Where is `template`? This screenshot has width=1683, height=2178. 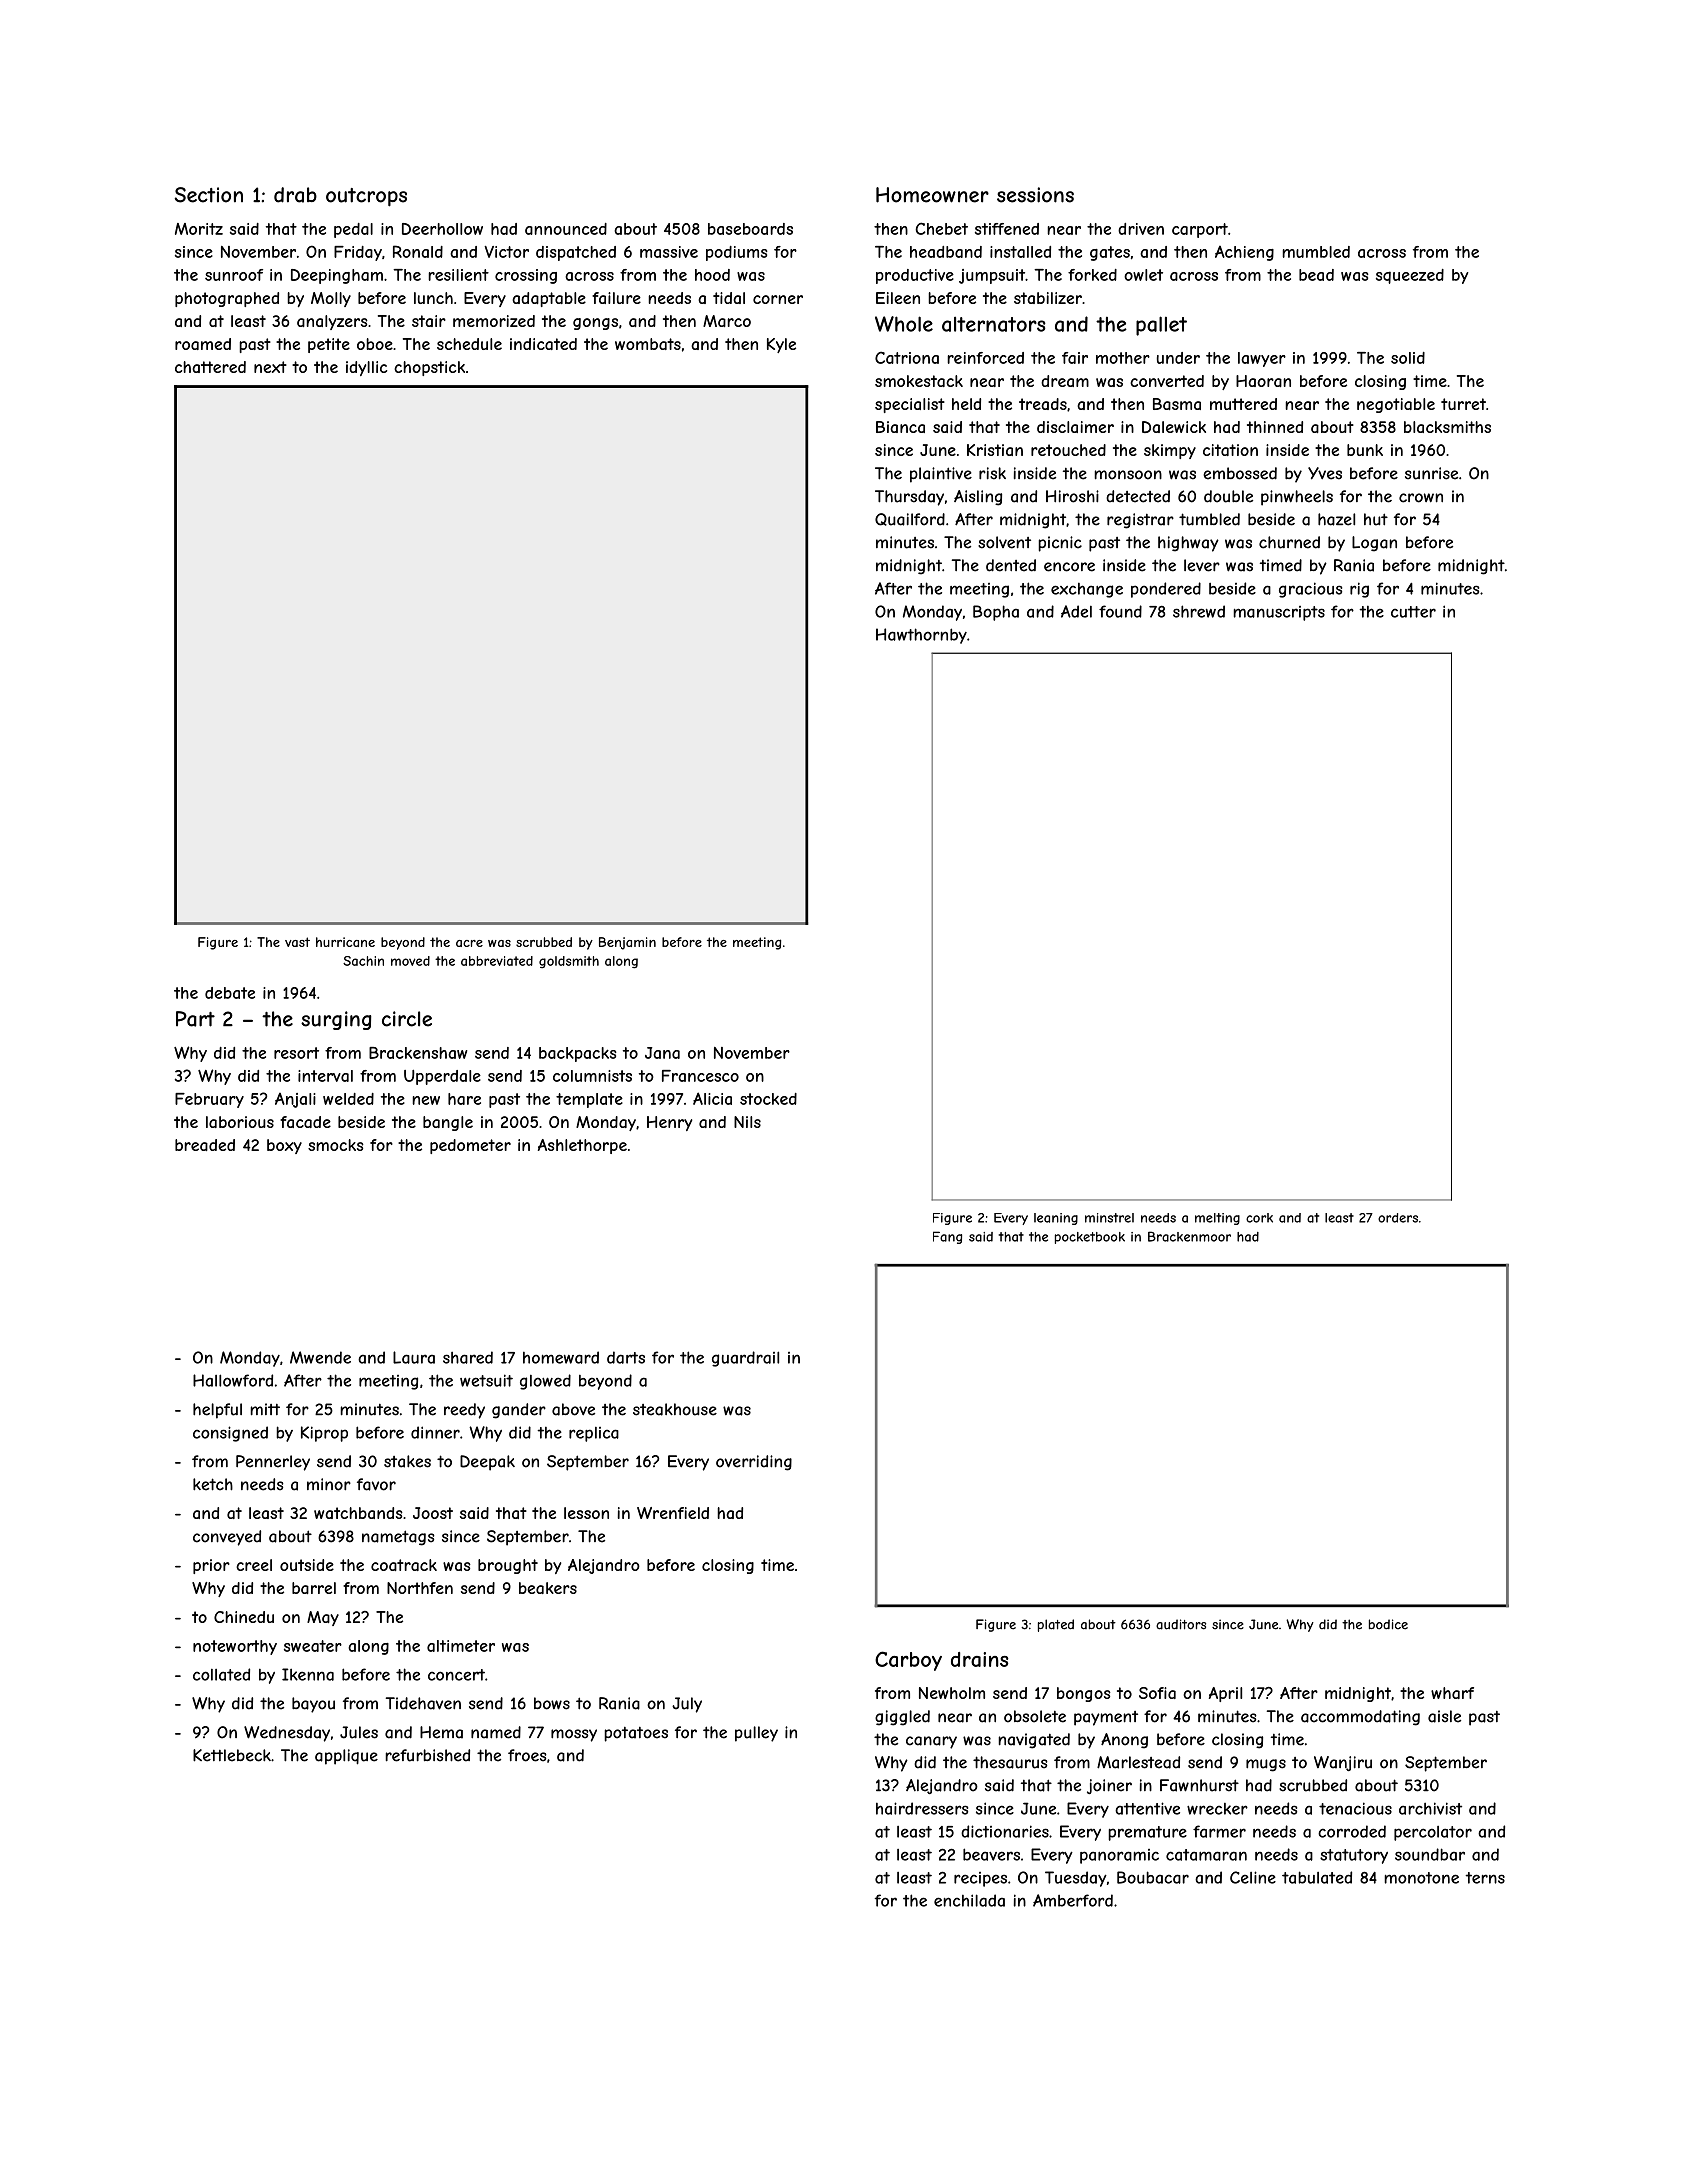
template is located at coordinates (589, 1100).
